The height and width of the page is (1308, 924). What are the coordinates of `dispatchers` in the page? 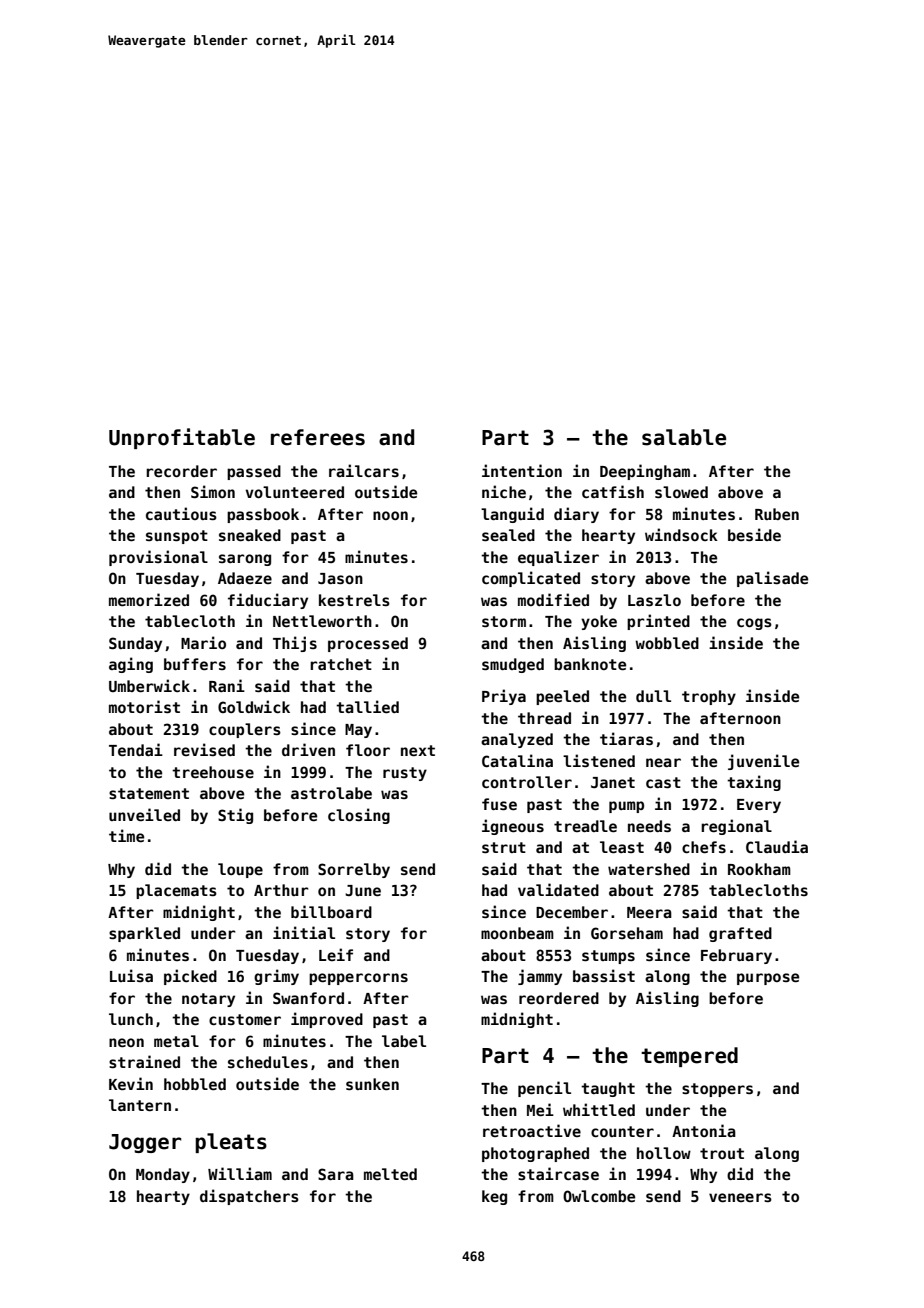 It's located at (249, 1197).
